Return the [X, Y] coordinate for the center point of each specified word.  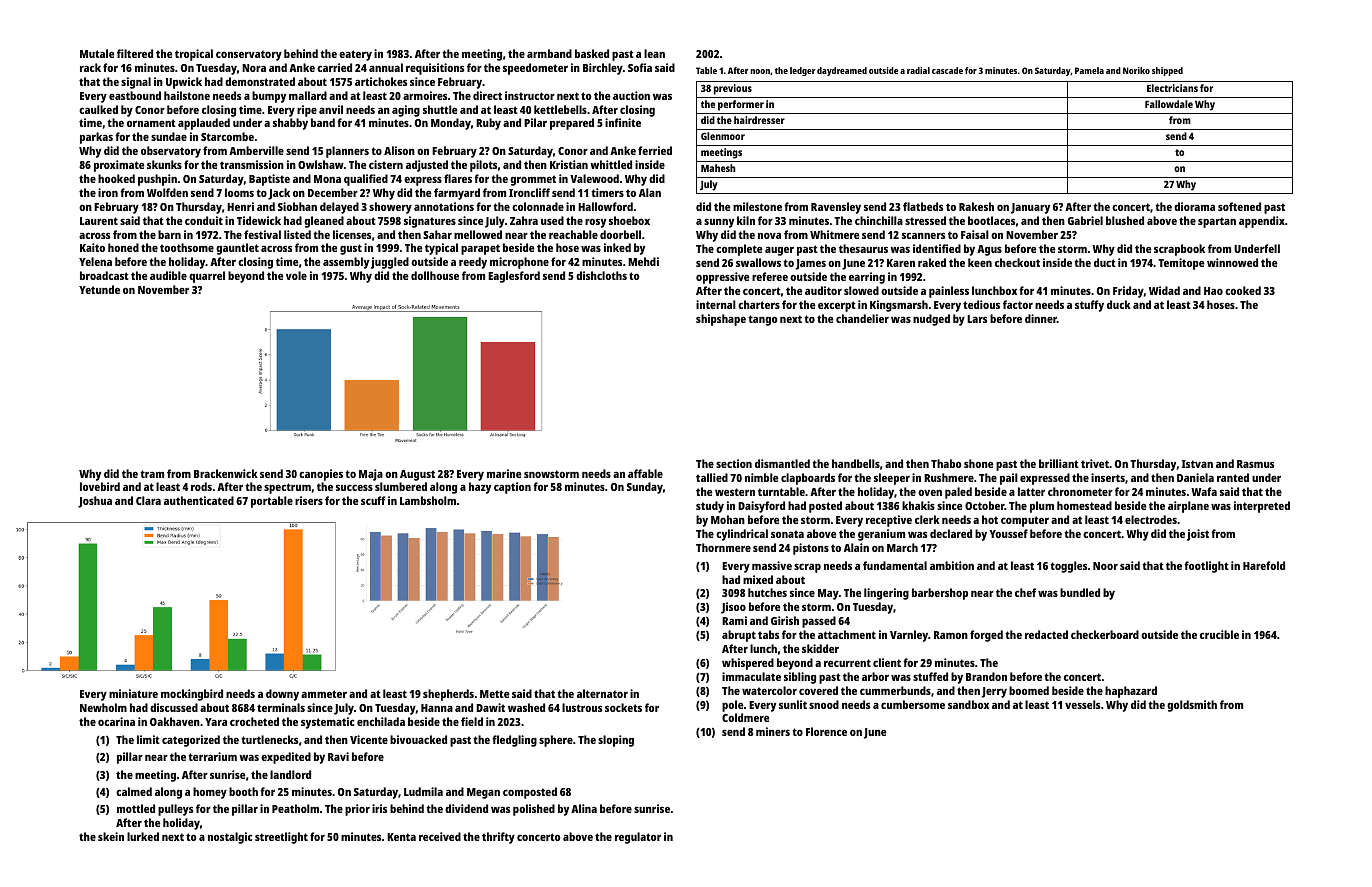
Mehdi [643, 261]
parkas [96, 138]
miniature [133, 693]
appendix [1262, 222]
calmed [134, 791]
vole [296, 275]
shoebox [629, 220]
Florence [826, 731]
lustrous [582, 707]
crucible [1219, 634]
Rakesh [976, 206]
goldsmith [1192, 706]
